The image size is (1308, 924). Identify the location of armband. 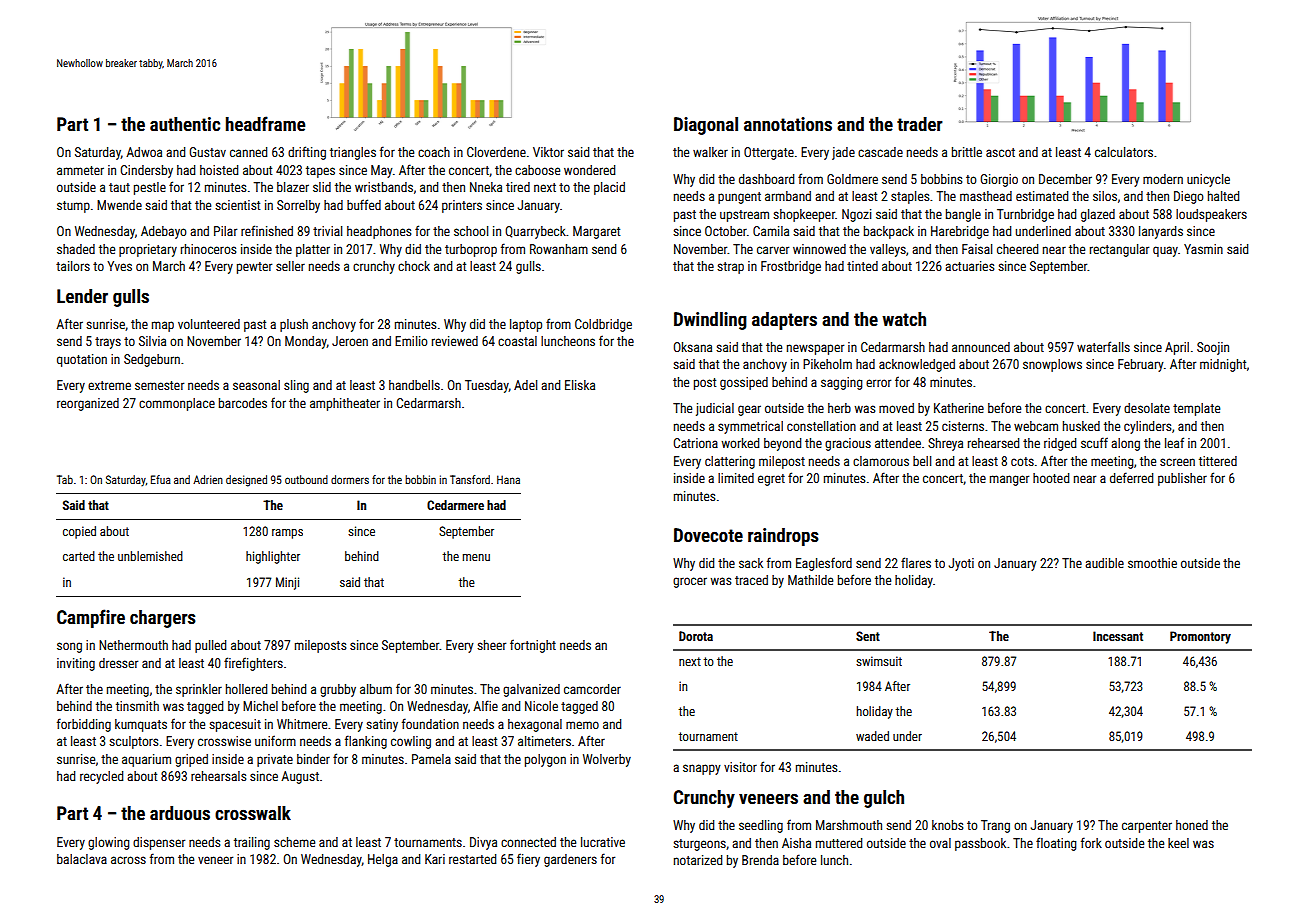
(788, 196).
